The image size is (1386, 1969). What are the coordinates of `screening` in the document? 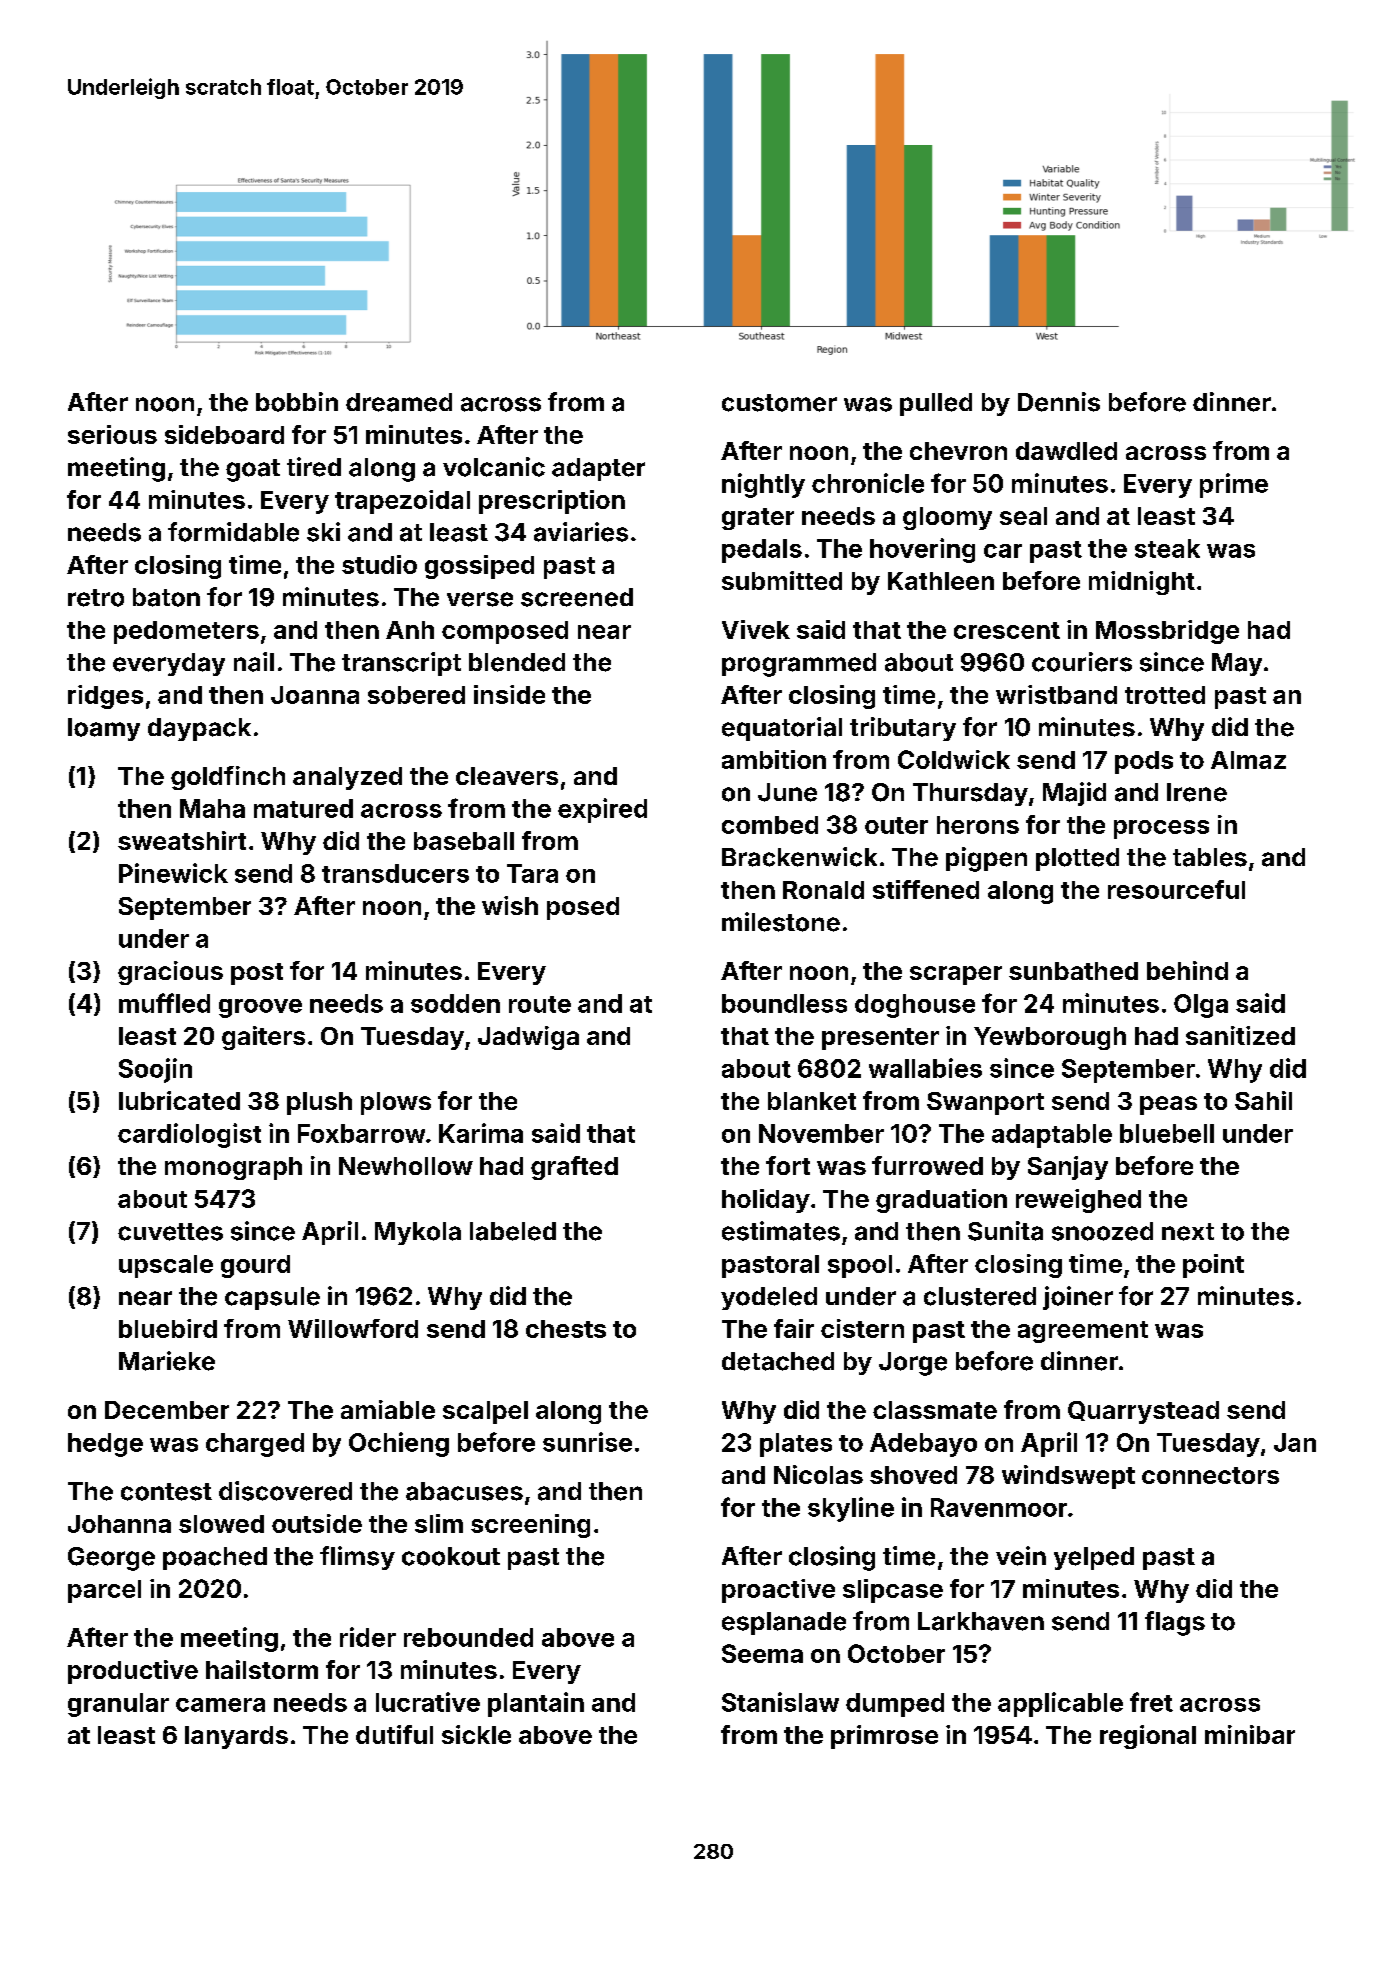 It's located at (530, 1526).
